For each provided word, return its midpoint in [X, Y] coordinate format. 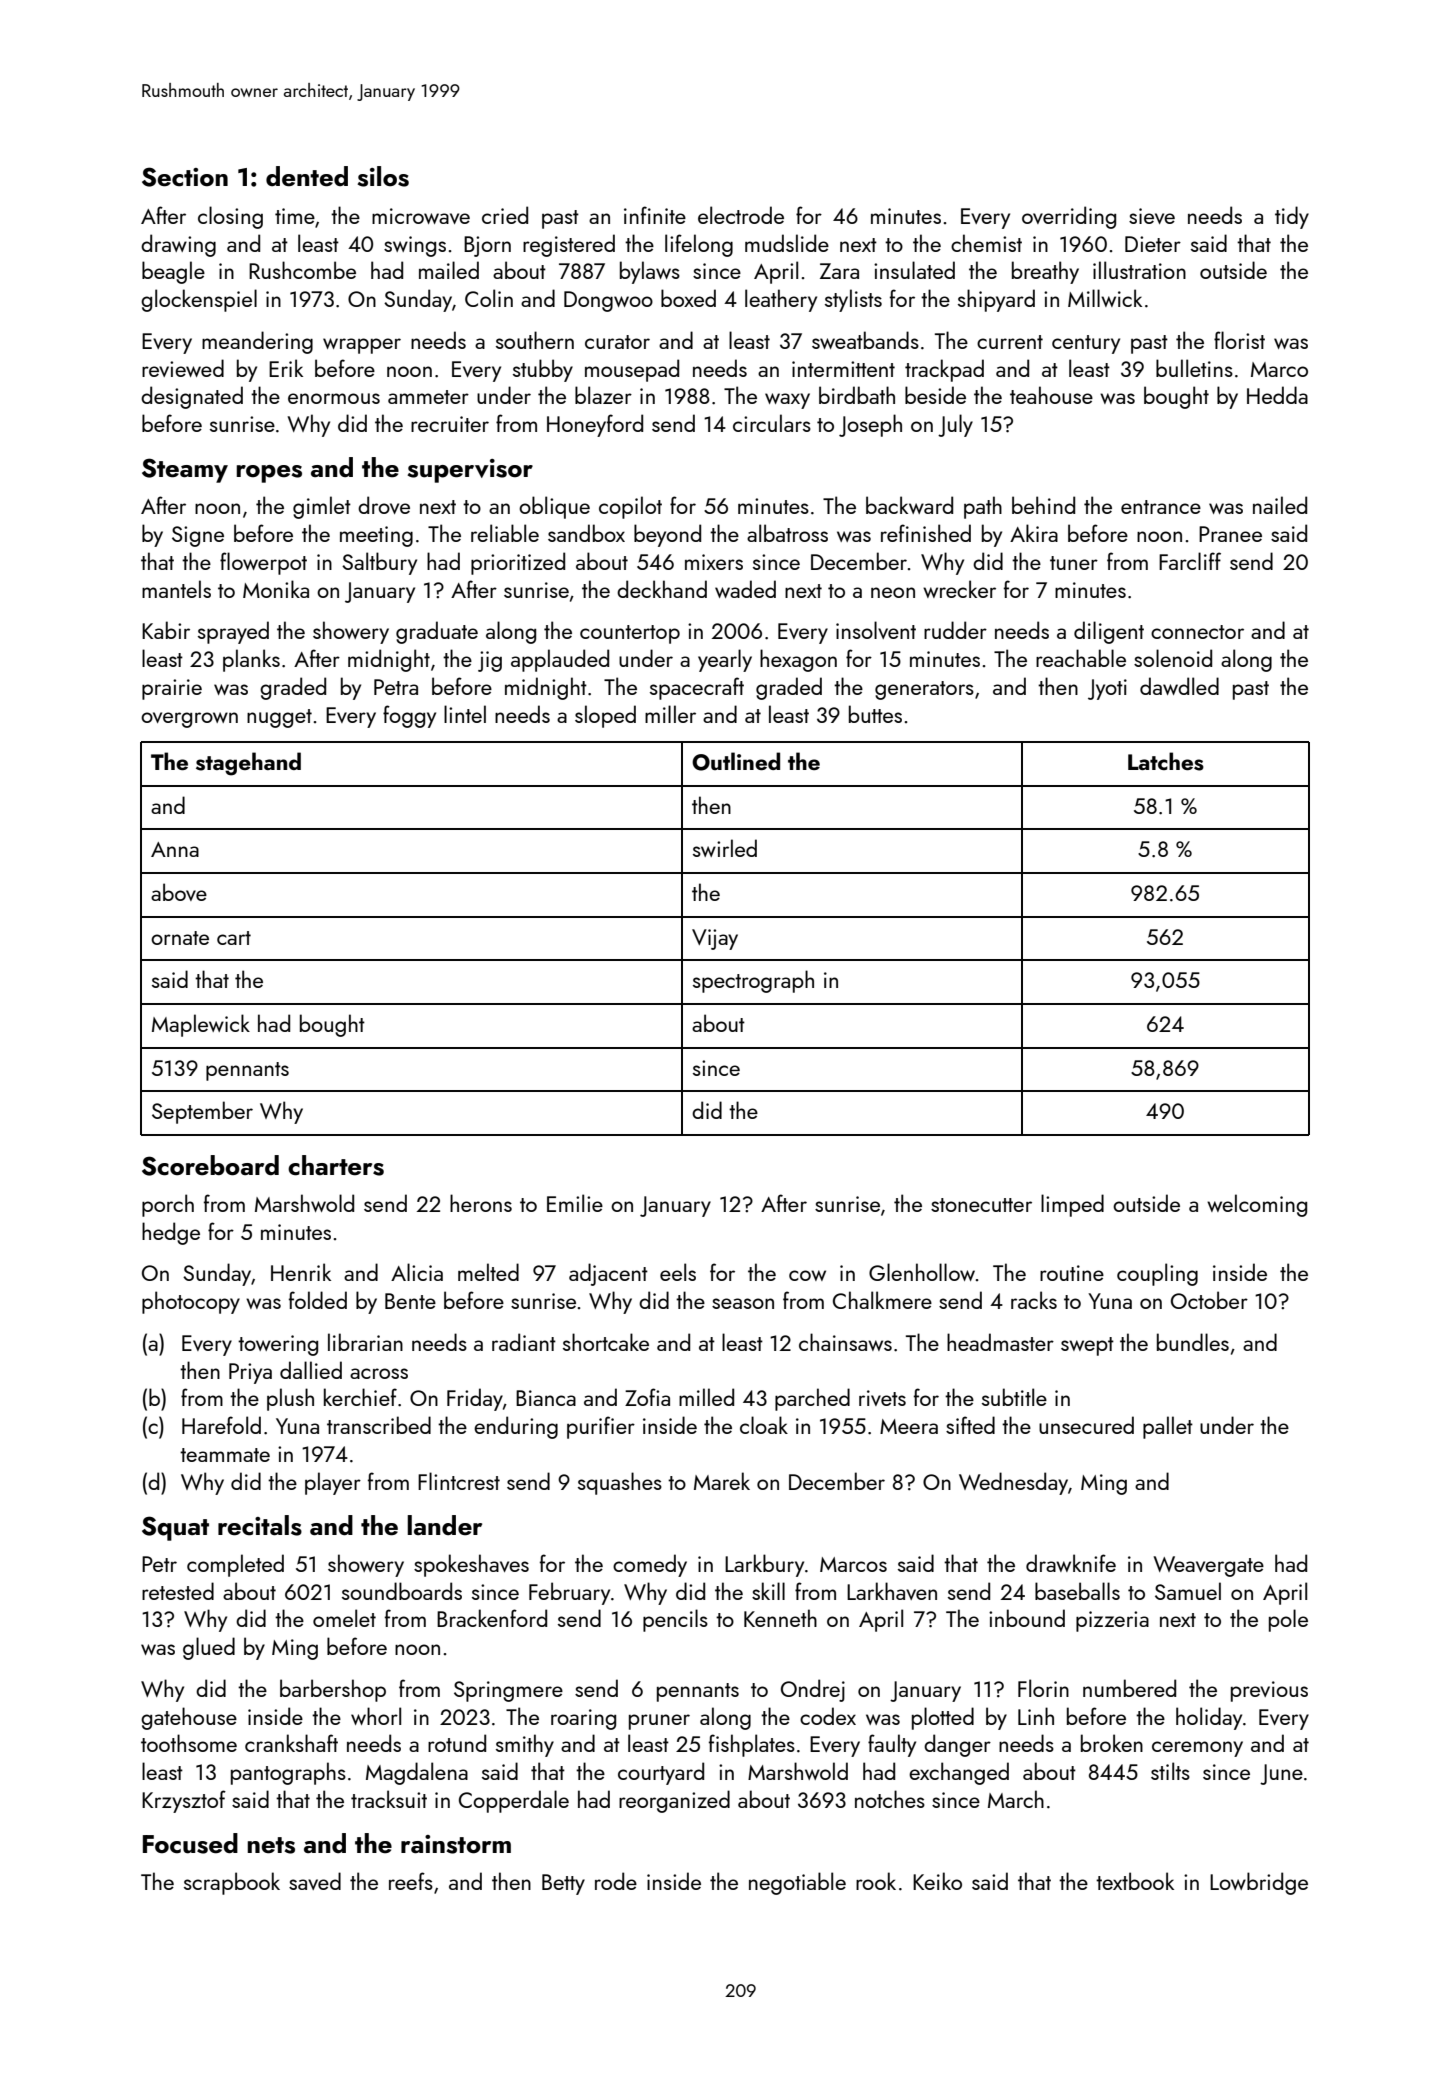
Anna [175, 849]
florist [1239, 340]
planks [251, 660]
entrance [1161, 507]
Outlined [736, 761]
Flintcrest [459, 1481]
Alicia [417, 1272]
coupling [1157, 1274]
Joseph [870, 425]
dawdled [1179, 686]
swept [1087, 1346]
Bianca [546, 1398]
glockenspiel [199, 300]
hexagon [798, 660]
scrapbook [232, 1883]
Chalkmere [882, 1300]
